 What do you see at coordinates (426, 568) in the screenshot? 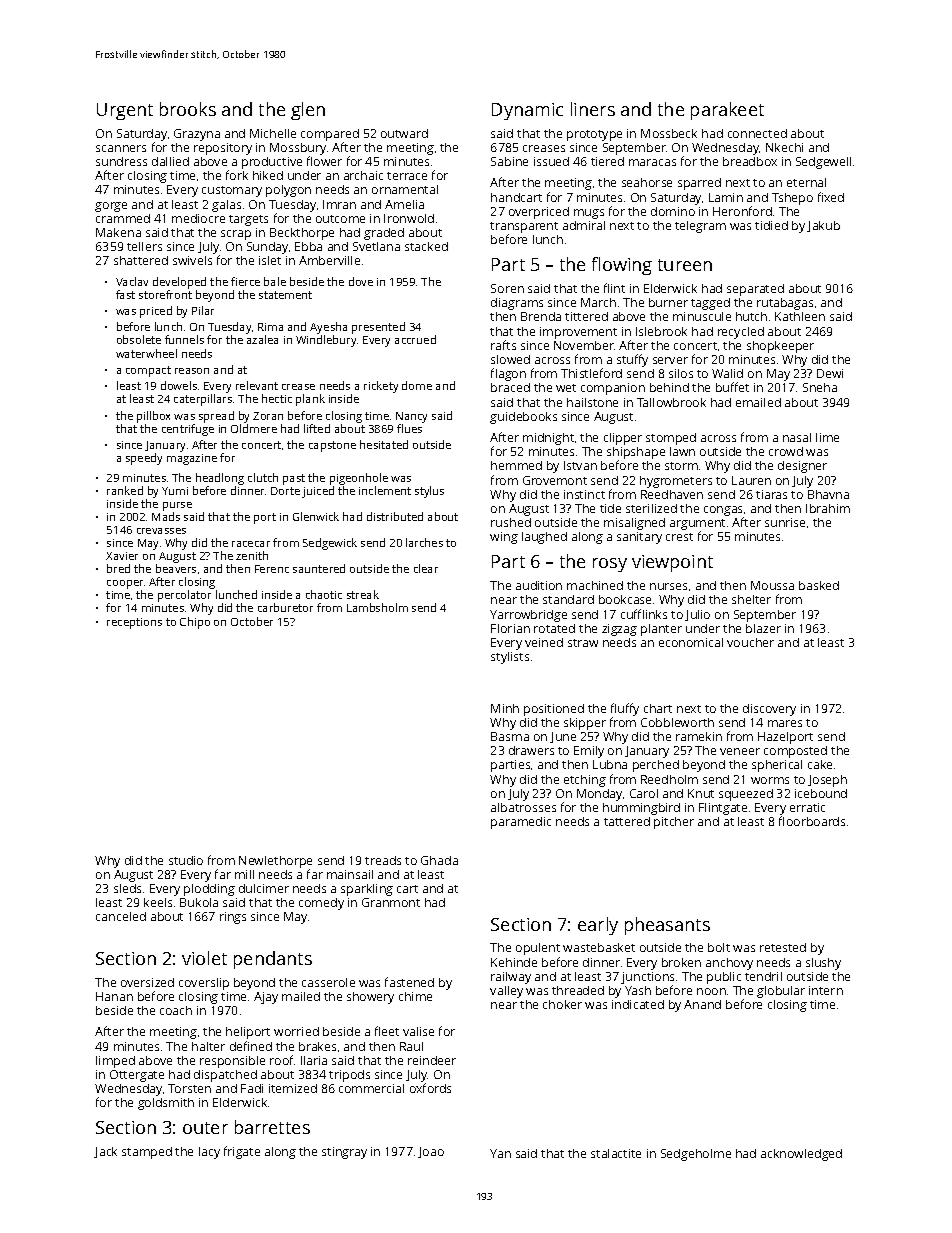
I see `clear` at bounding box center [426, 568].
